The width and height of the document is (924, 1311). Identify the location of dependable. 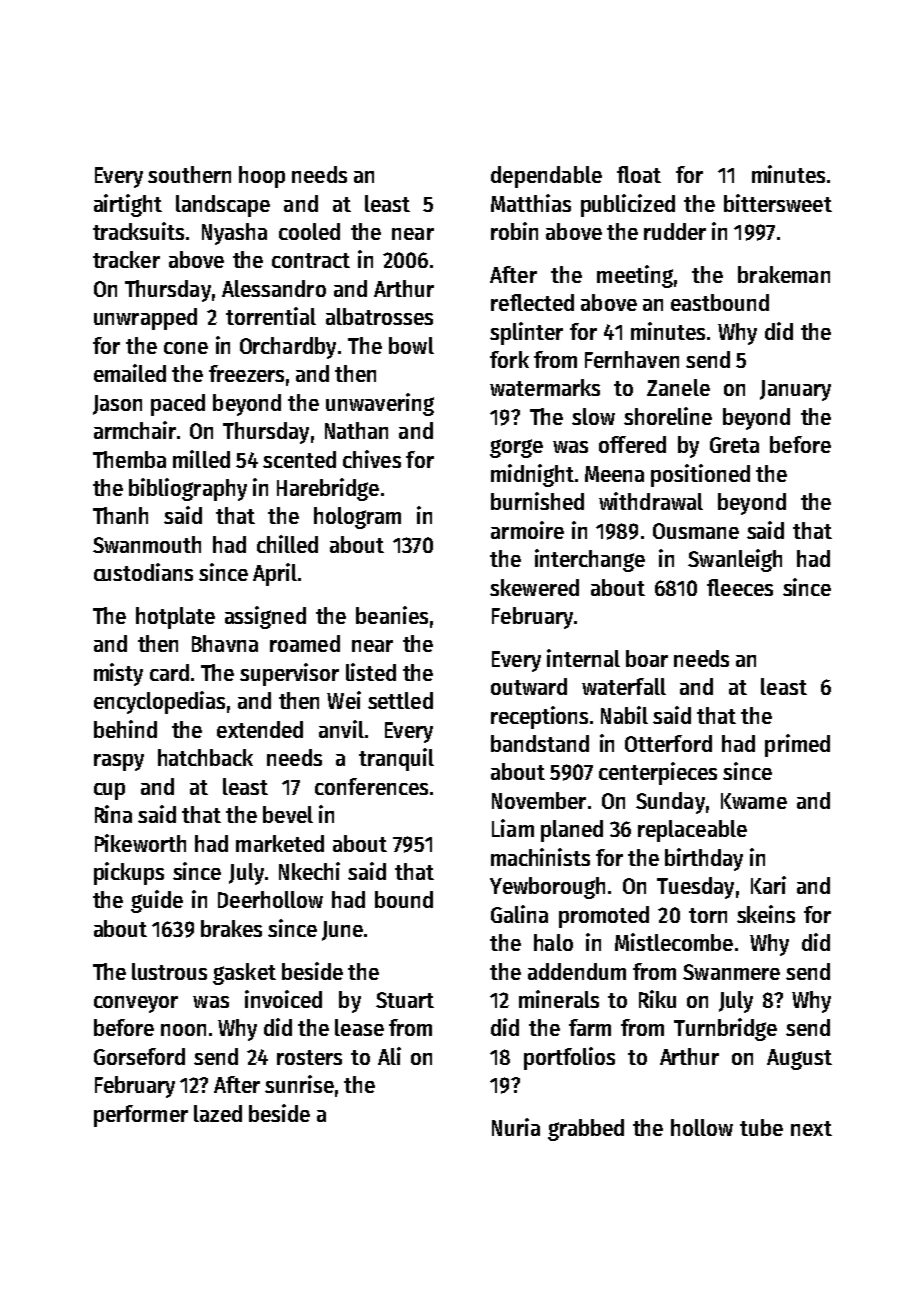
(546, 177).
